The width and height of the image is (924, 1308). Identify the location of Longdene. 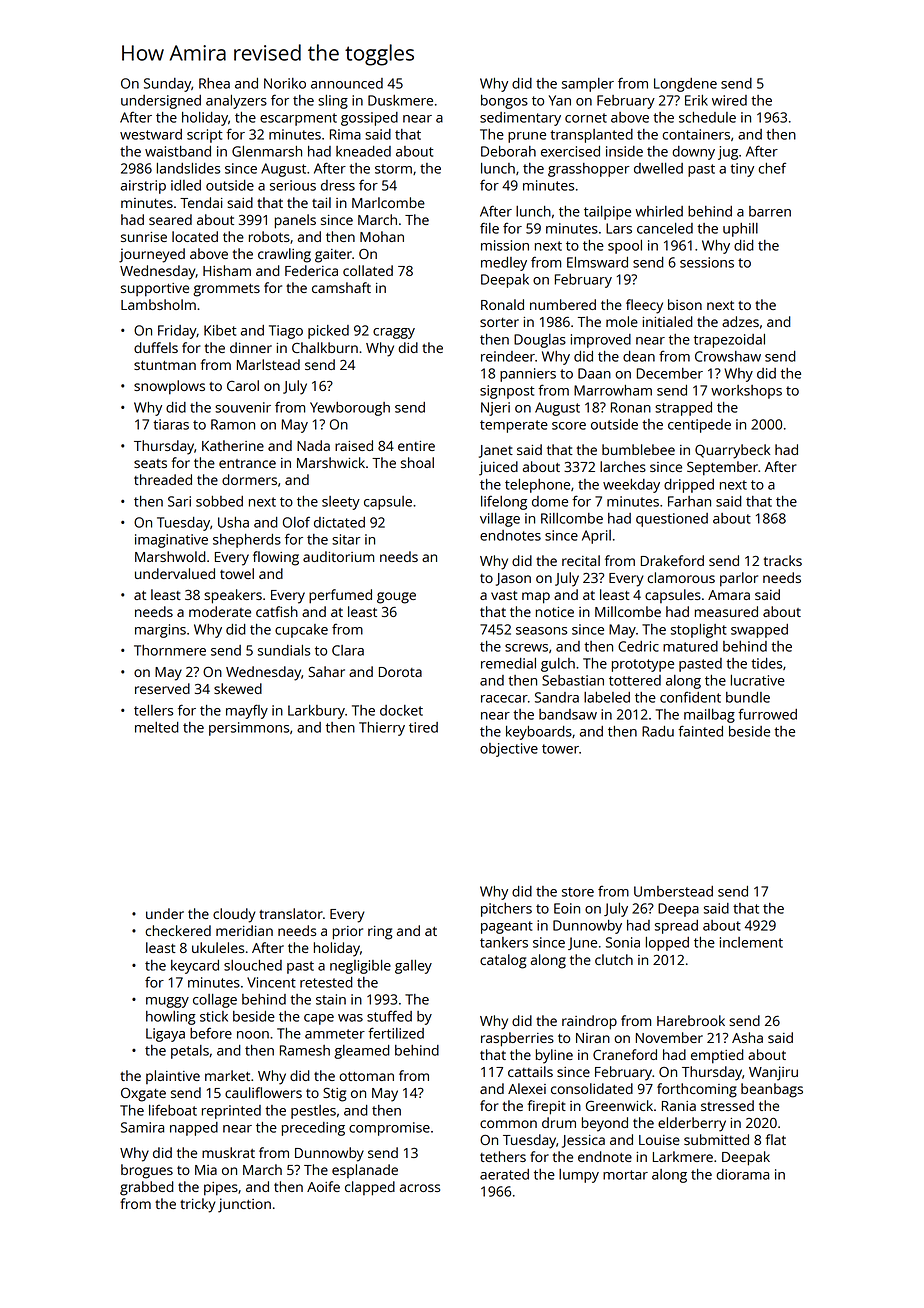
(685, 85).
